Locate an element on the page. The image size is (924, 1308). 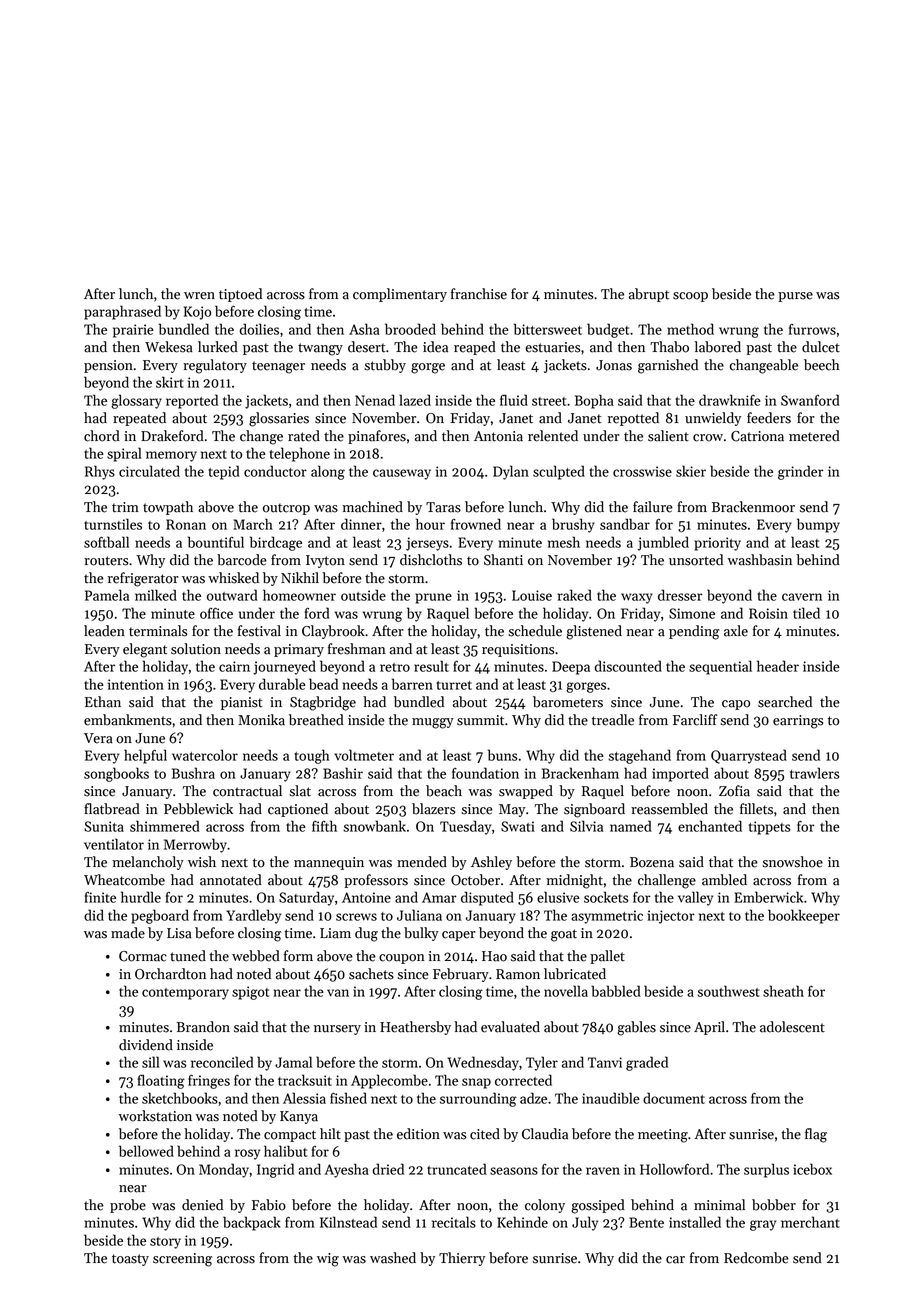
floating is located at coordinates (161, 1081).
